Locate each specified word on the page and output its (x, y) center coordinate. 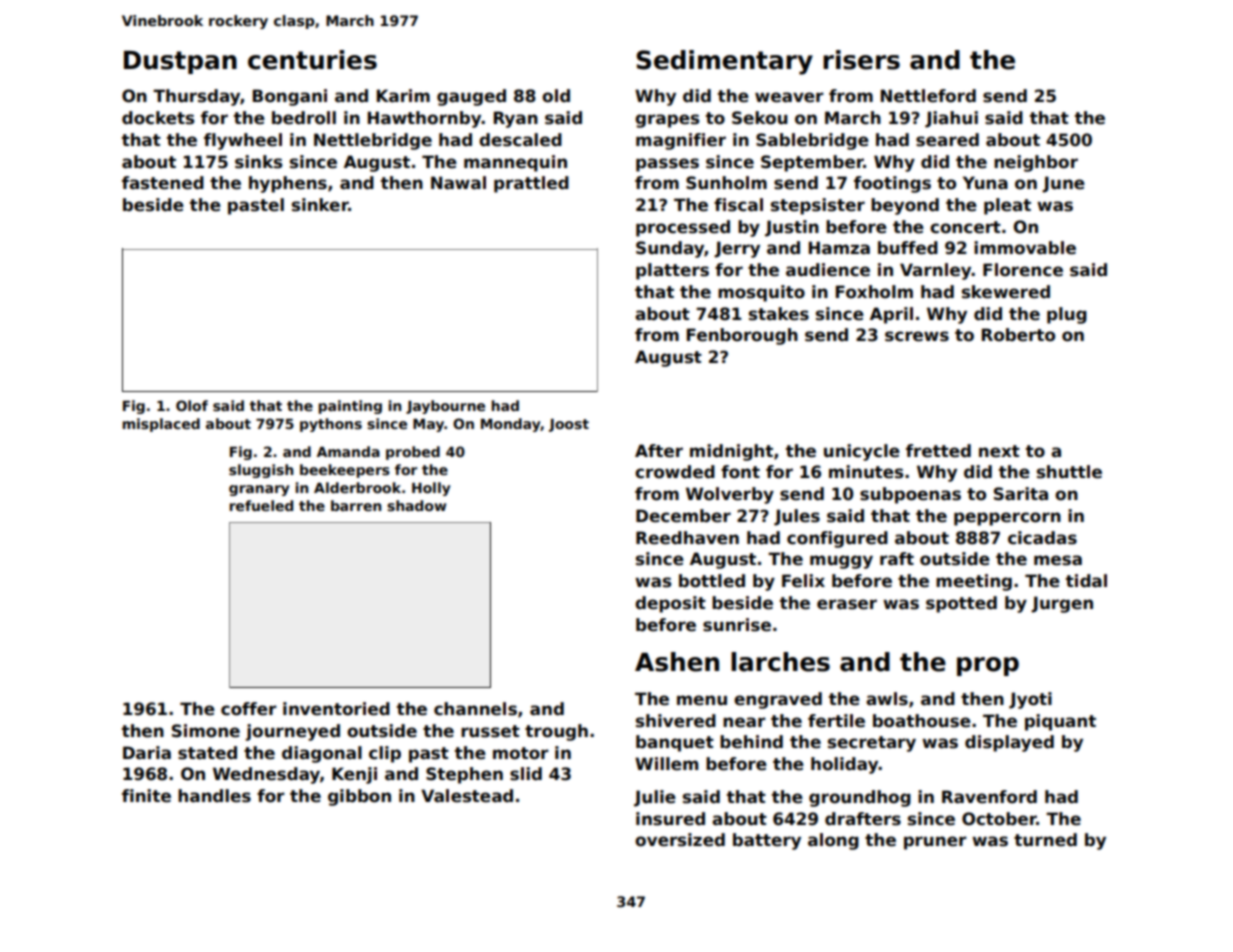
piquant (1060, 722)
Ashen (677, 662)
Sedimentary (724, 62)
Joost (569, 425)
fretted (938, 451)
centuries (312, 60)
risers (861, 60)
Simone (206, 731)
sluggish (261, 471)
